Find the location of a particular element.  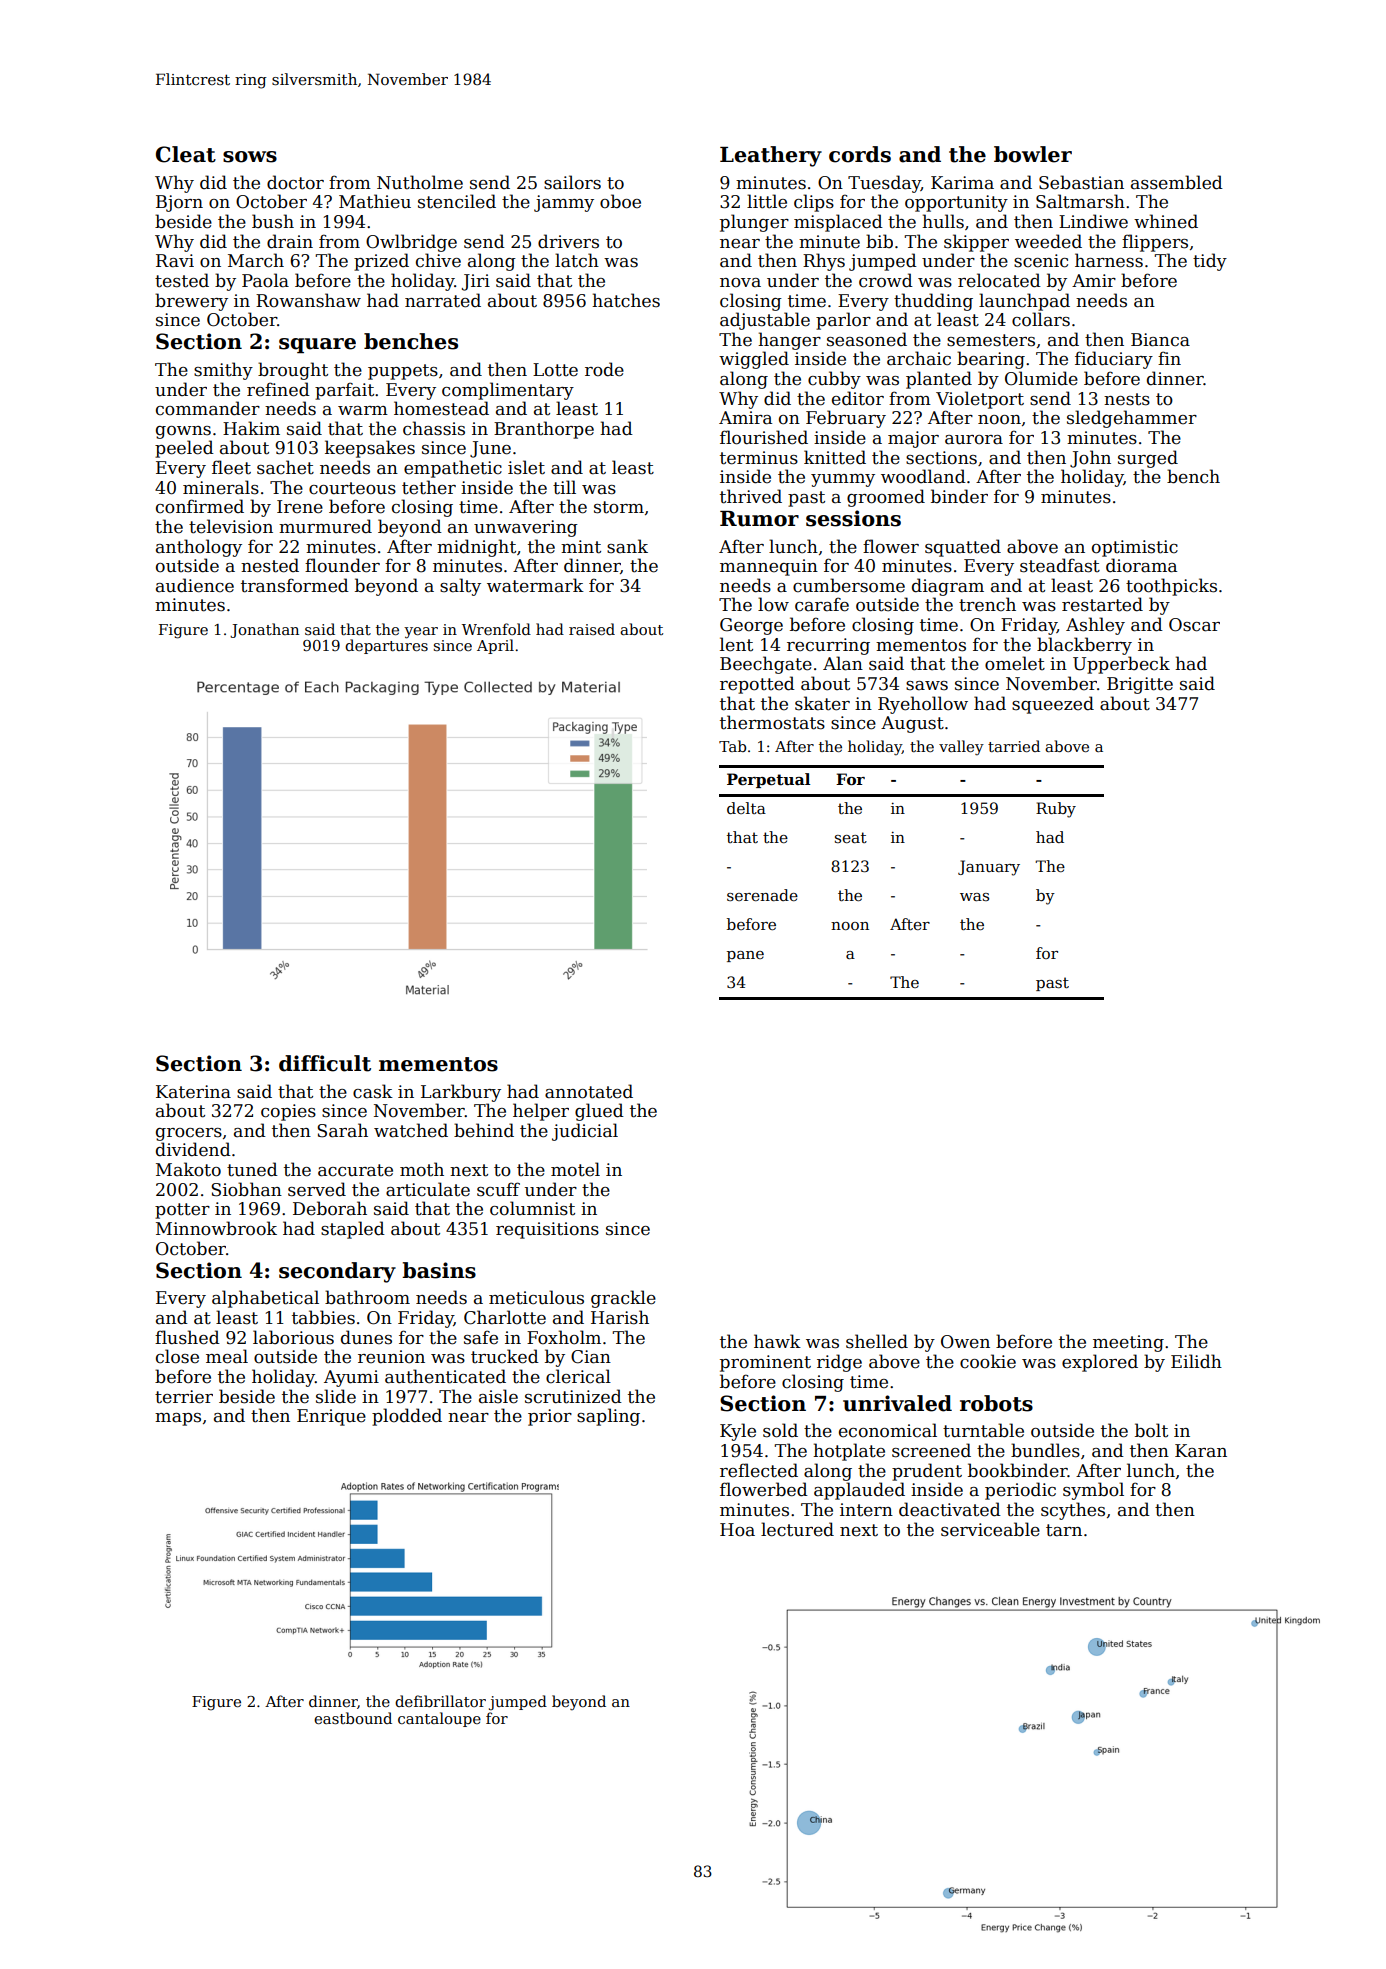

sows is located at coordinates (250, 157).
